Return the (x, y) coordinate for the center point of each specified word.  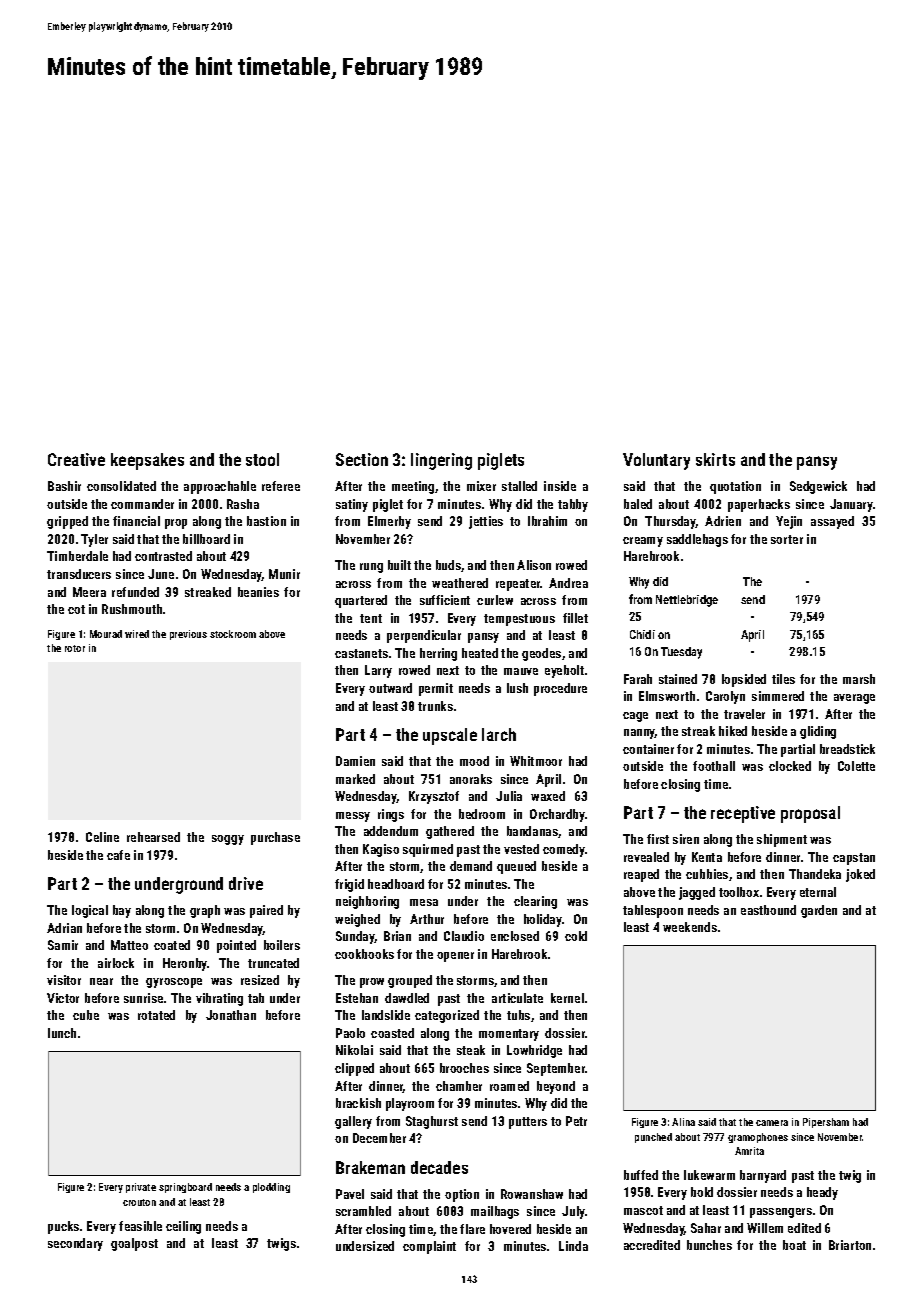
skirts (715, 459)
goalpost (134, 1244)
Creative (76, 459)
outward (390, 688)
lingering (441, 461)
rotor (75, 648)
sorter (787, 539)
